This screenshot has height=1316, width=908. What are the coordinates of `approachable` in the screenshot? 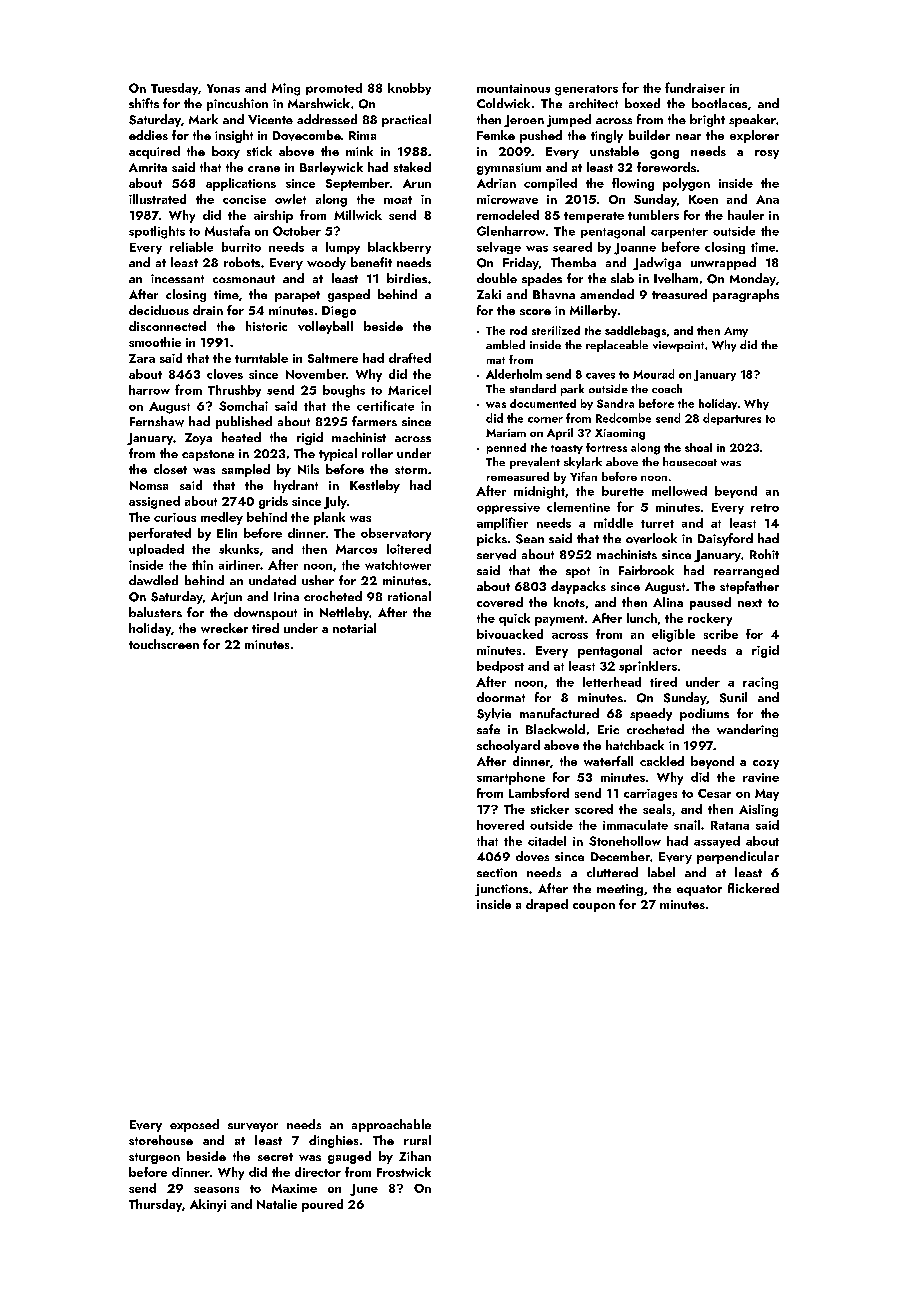 It's located at (391, 1125).
